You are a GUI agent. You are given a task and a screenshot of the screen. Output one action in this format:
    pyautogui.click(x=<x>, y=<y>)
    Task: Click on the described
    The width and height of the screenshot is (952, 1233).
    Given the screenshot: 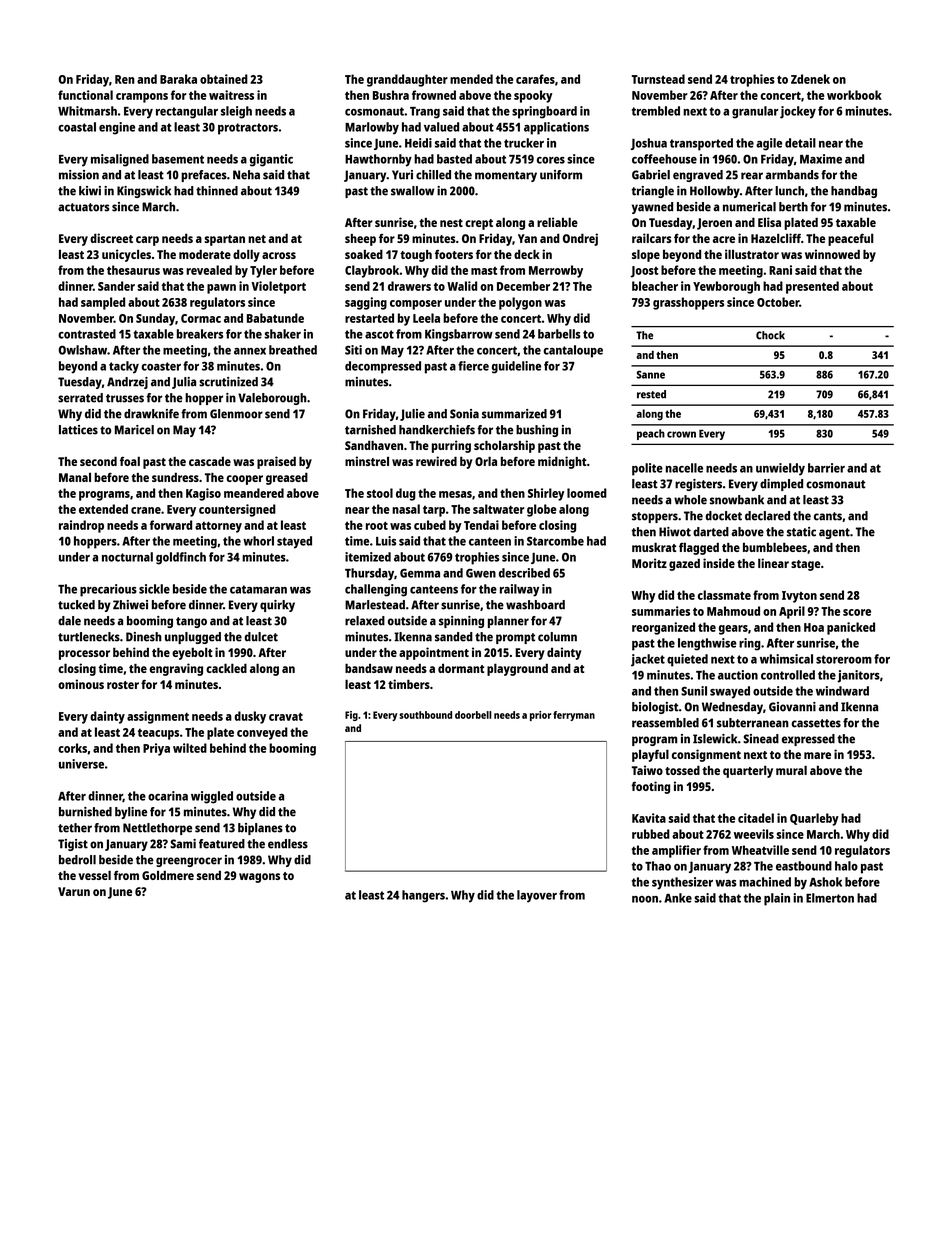 What is the action you would take?
    pyautogui.click(x=524, y=573)
